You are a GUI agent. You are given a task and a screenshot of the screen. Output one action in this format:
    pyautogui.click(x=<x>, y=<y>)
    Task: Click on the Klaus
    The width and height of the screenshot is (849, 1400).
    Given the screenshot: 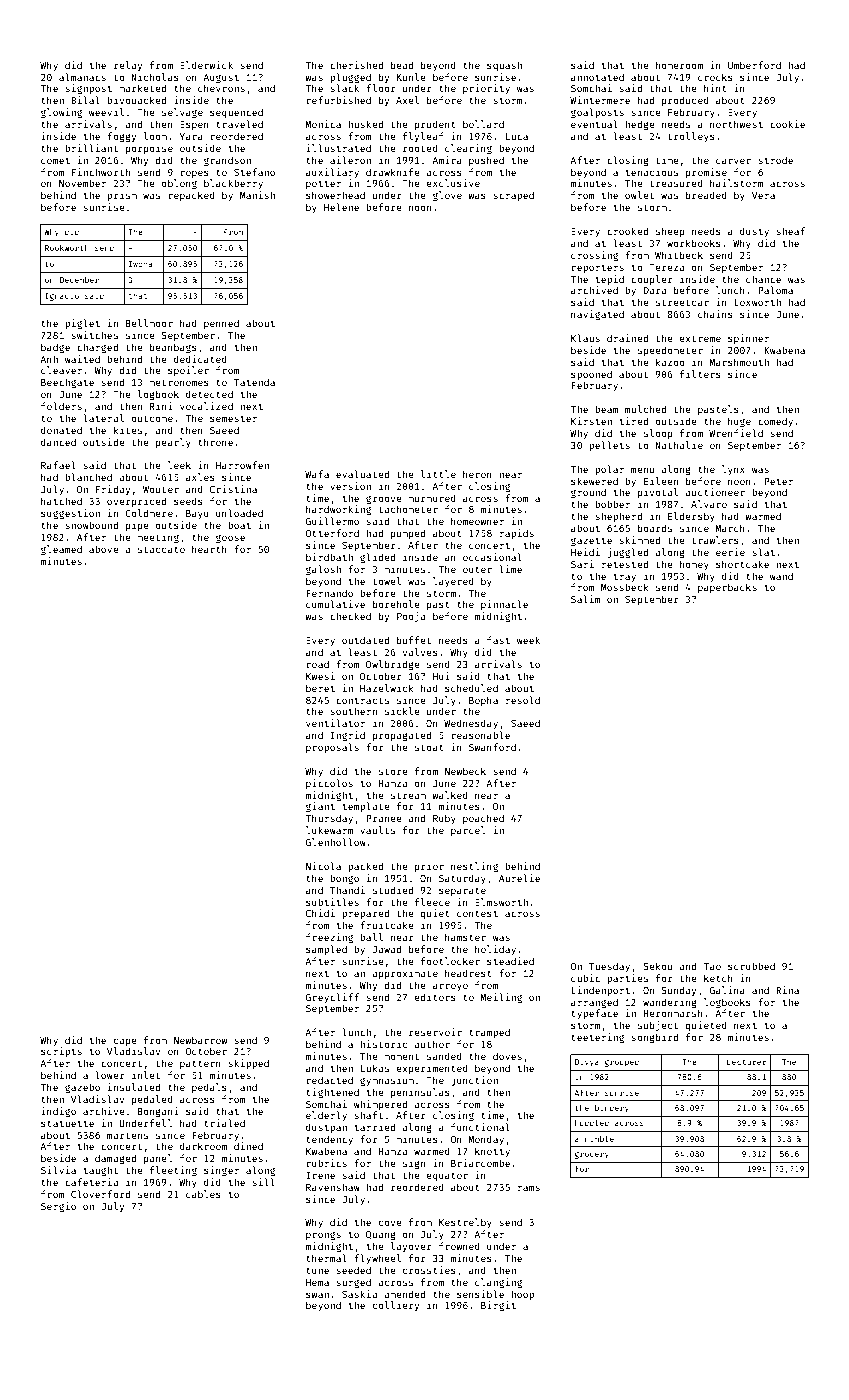 What is the action you would take?
    pyautogui.click(x=585, y=338)
